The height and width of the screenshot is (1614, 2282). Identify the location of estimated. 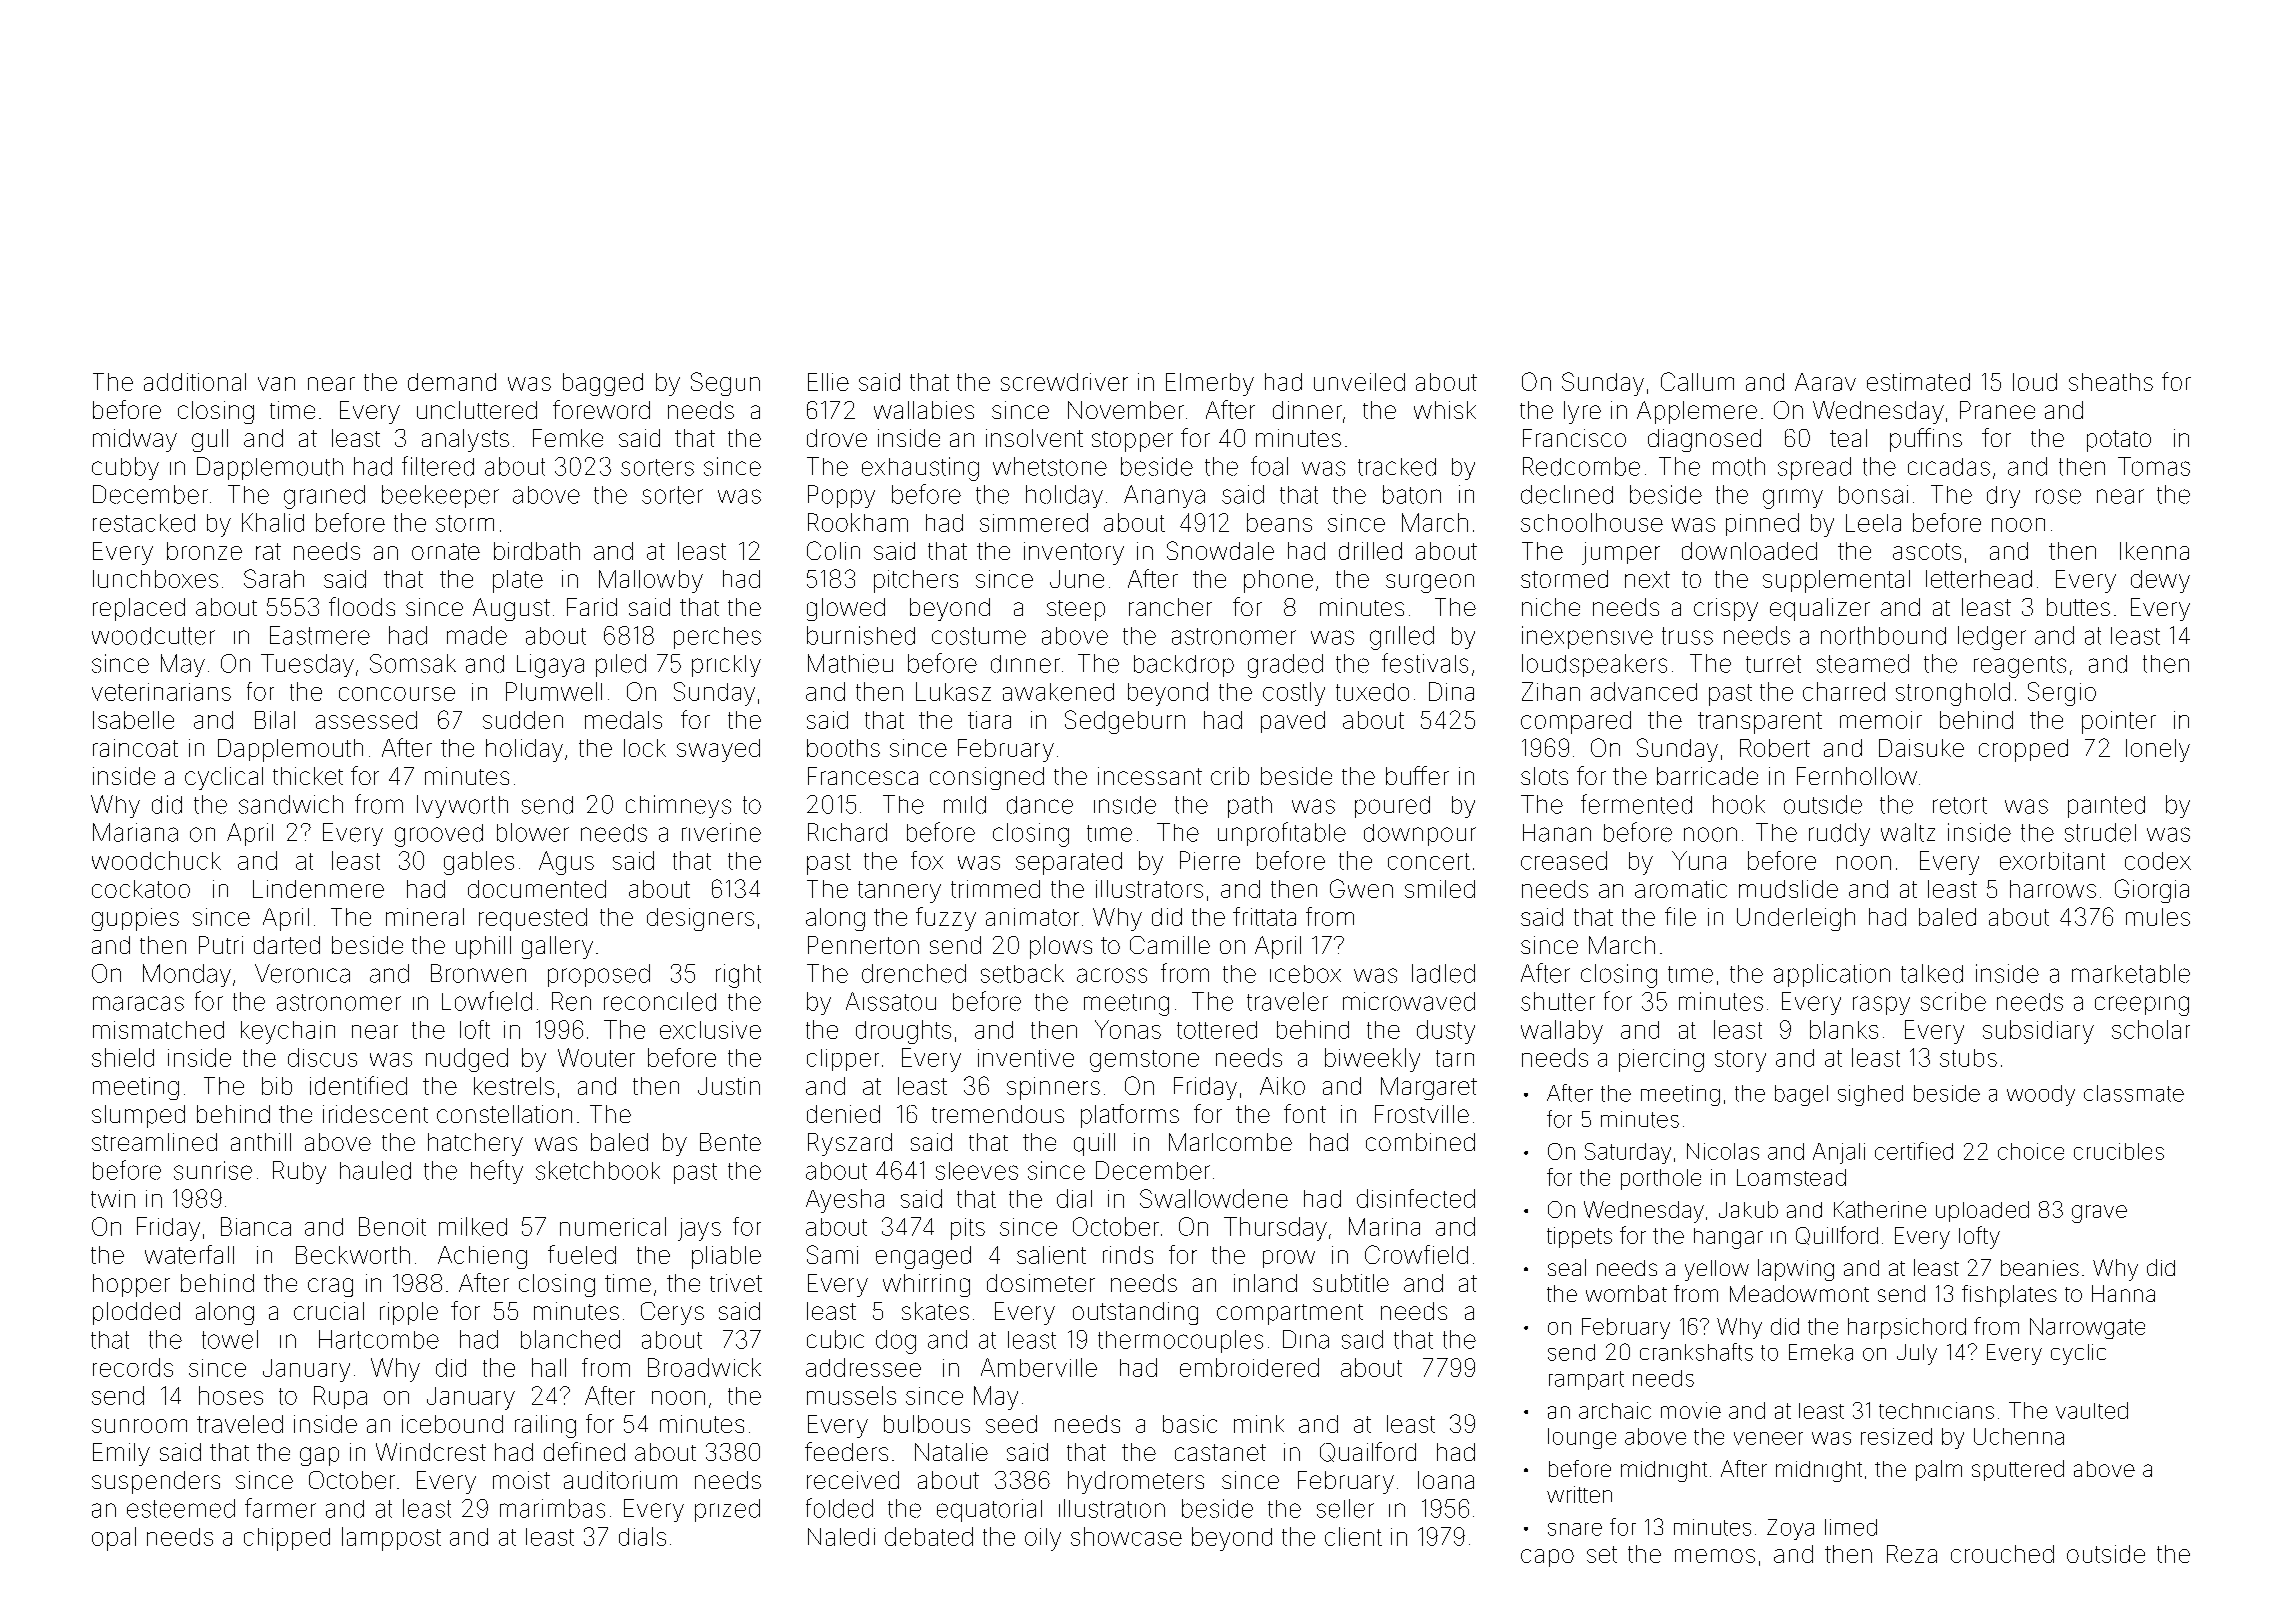
(1918, 382).
